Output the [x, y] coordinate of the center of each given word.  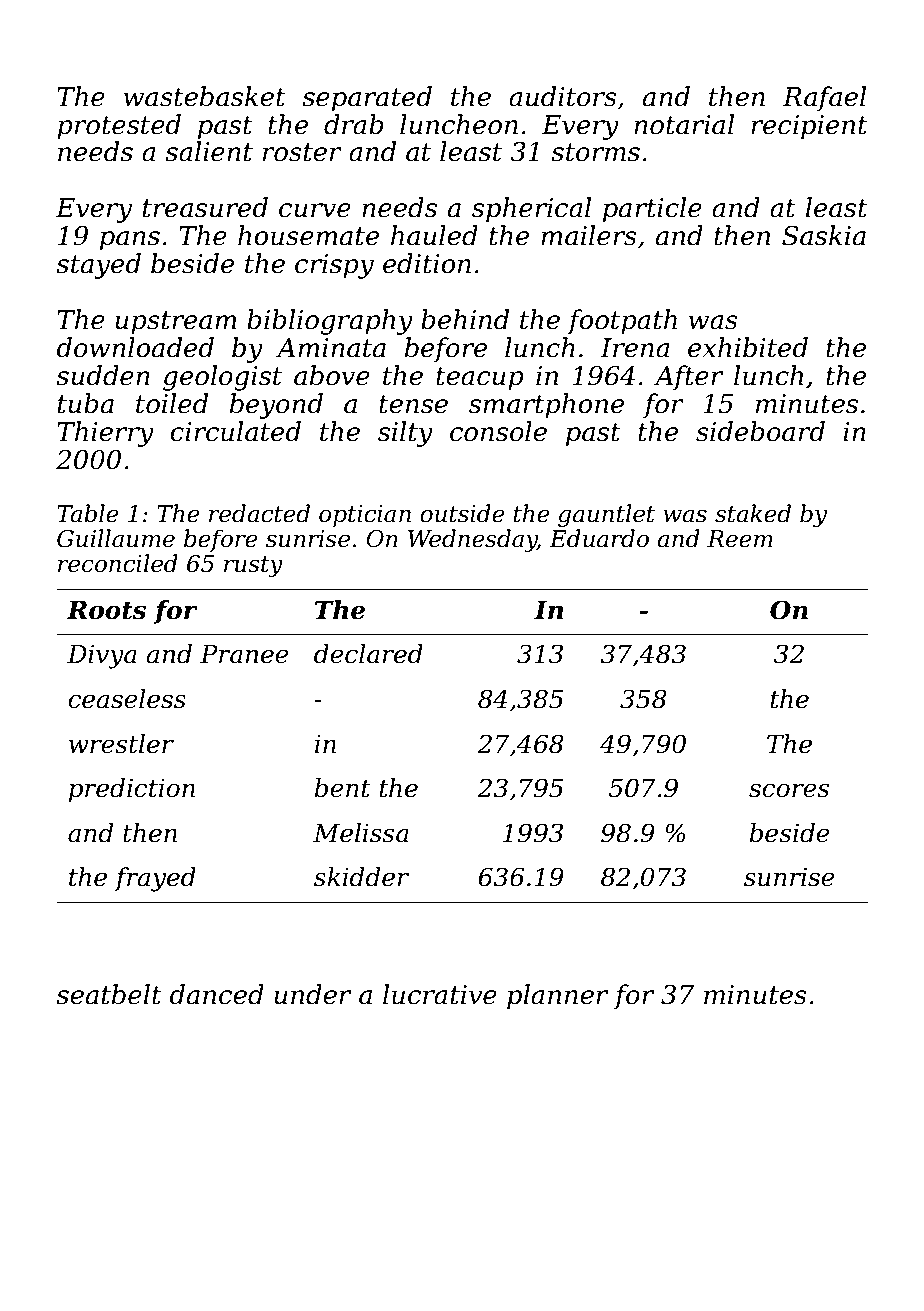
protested [119, 127]
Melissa [361, 833]
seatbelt [109, 994]
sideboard [760, 431]
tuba [86, 403]
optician [365, 516]
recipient [809, 127]
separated [367, 99]
